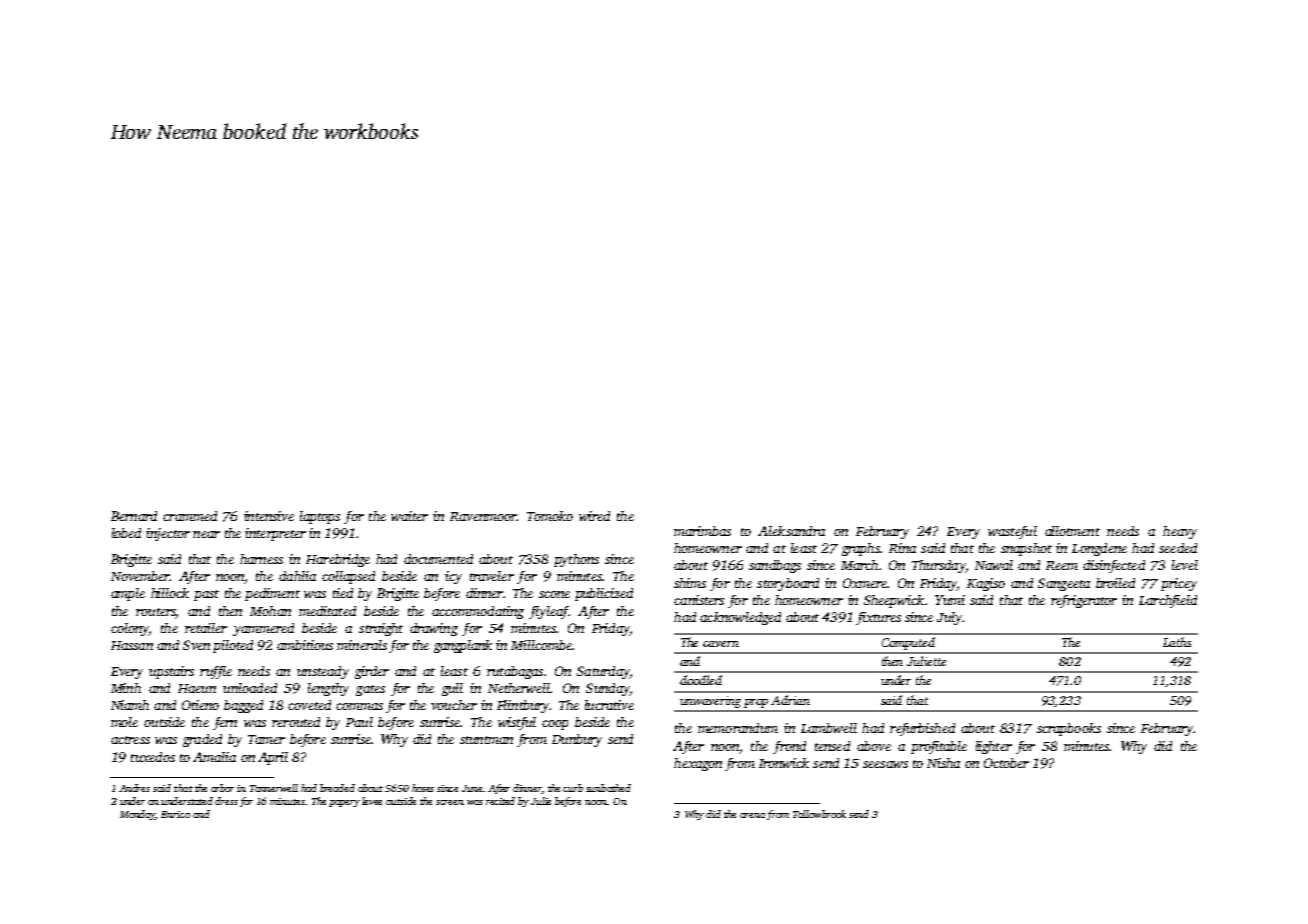 Image resolution: width=1308 pixels, height=924 pixels. What do you see at coordinates (791, 531) in the image?
I see `Aleksandra` at bounding box center [791, 531].
